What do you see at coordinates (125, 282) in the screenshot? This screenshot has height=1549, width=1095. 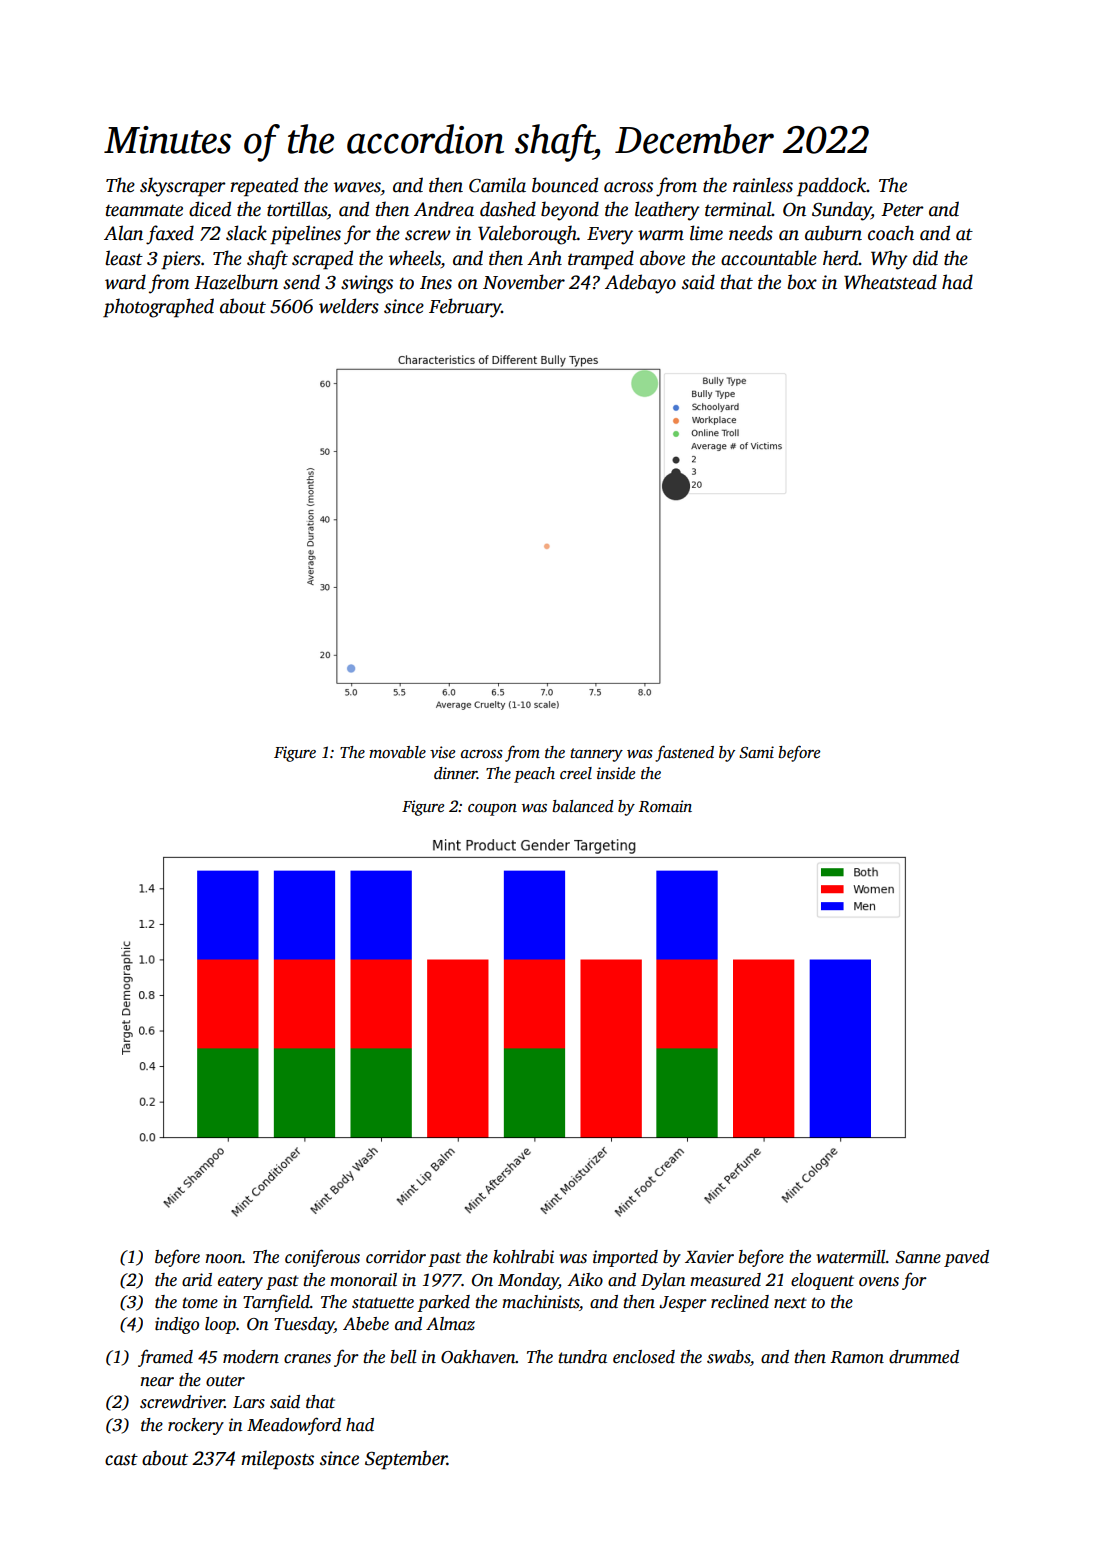 I see `ward` at bounding box center [125, 282].
